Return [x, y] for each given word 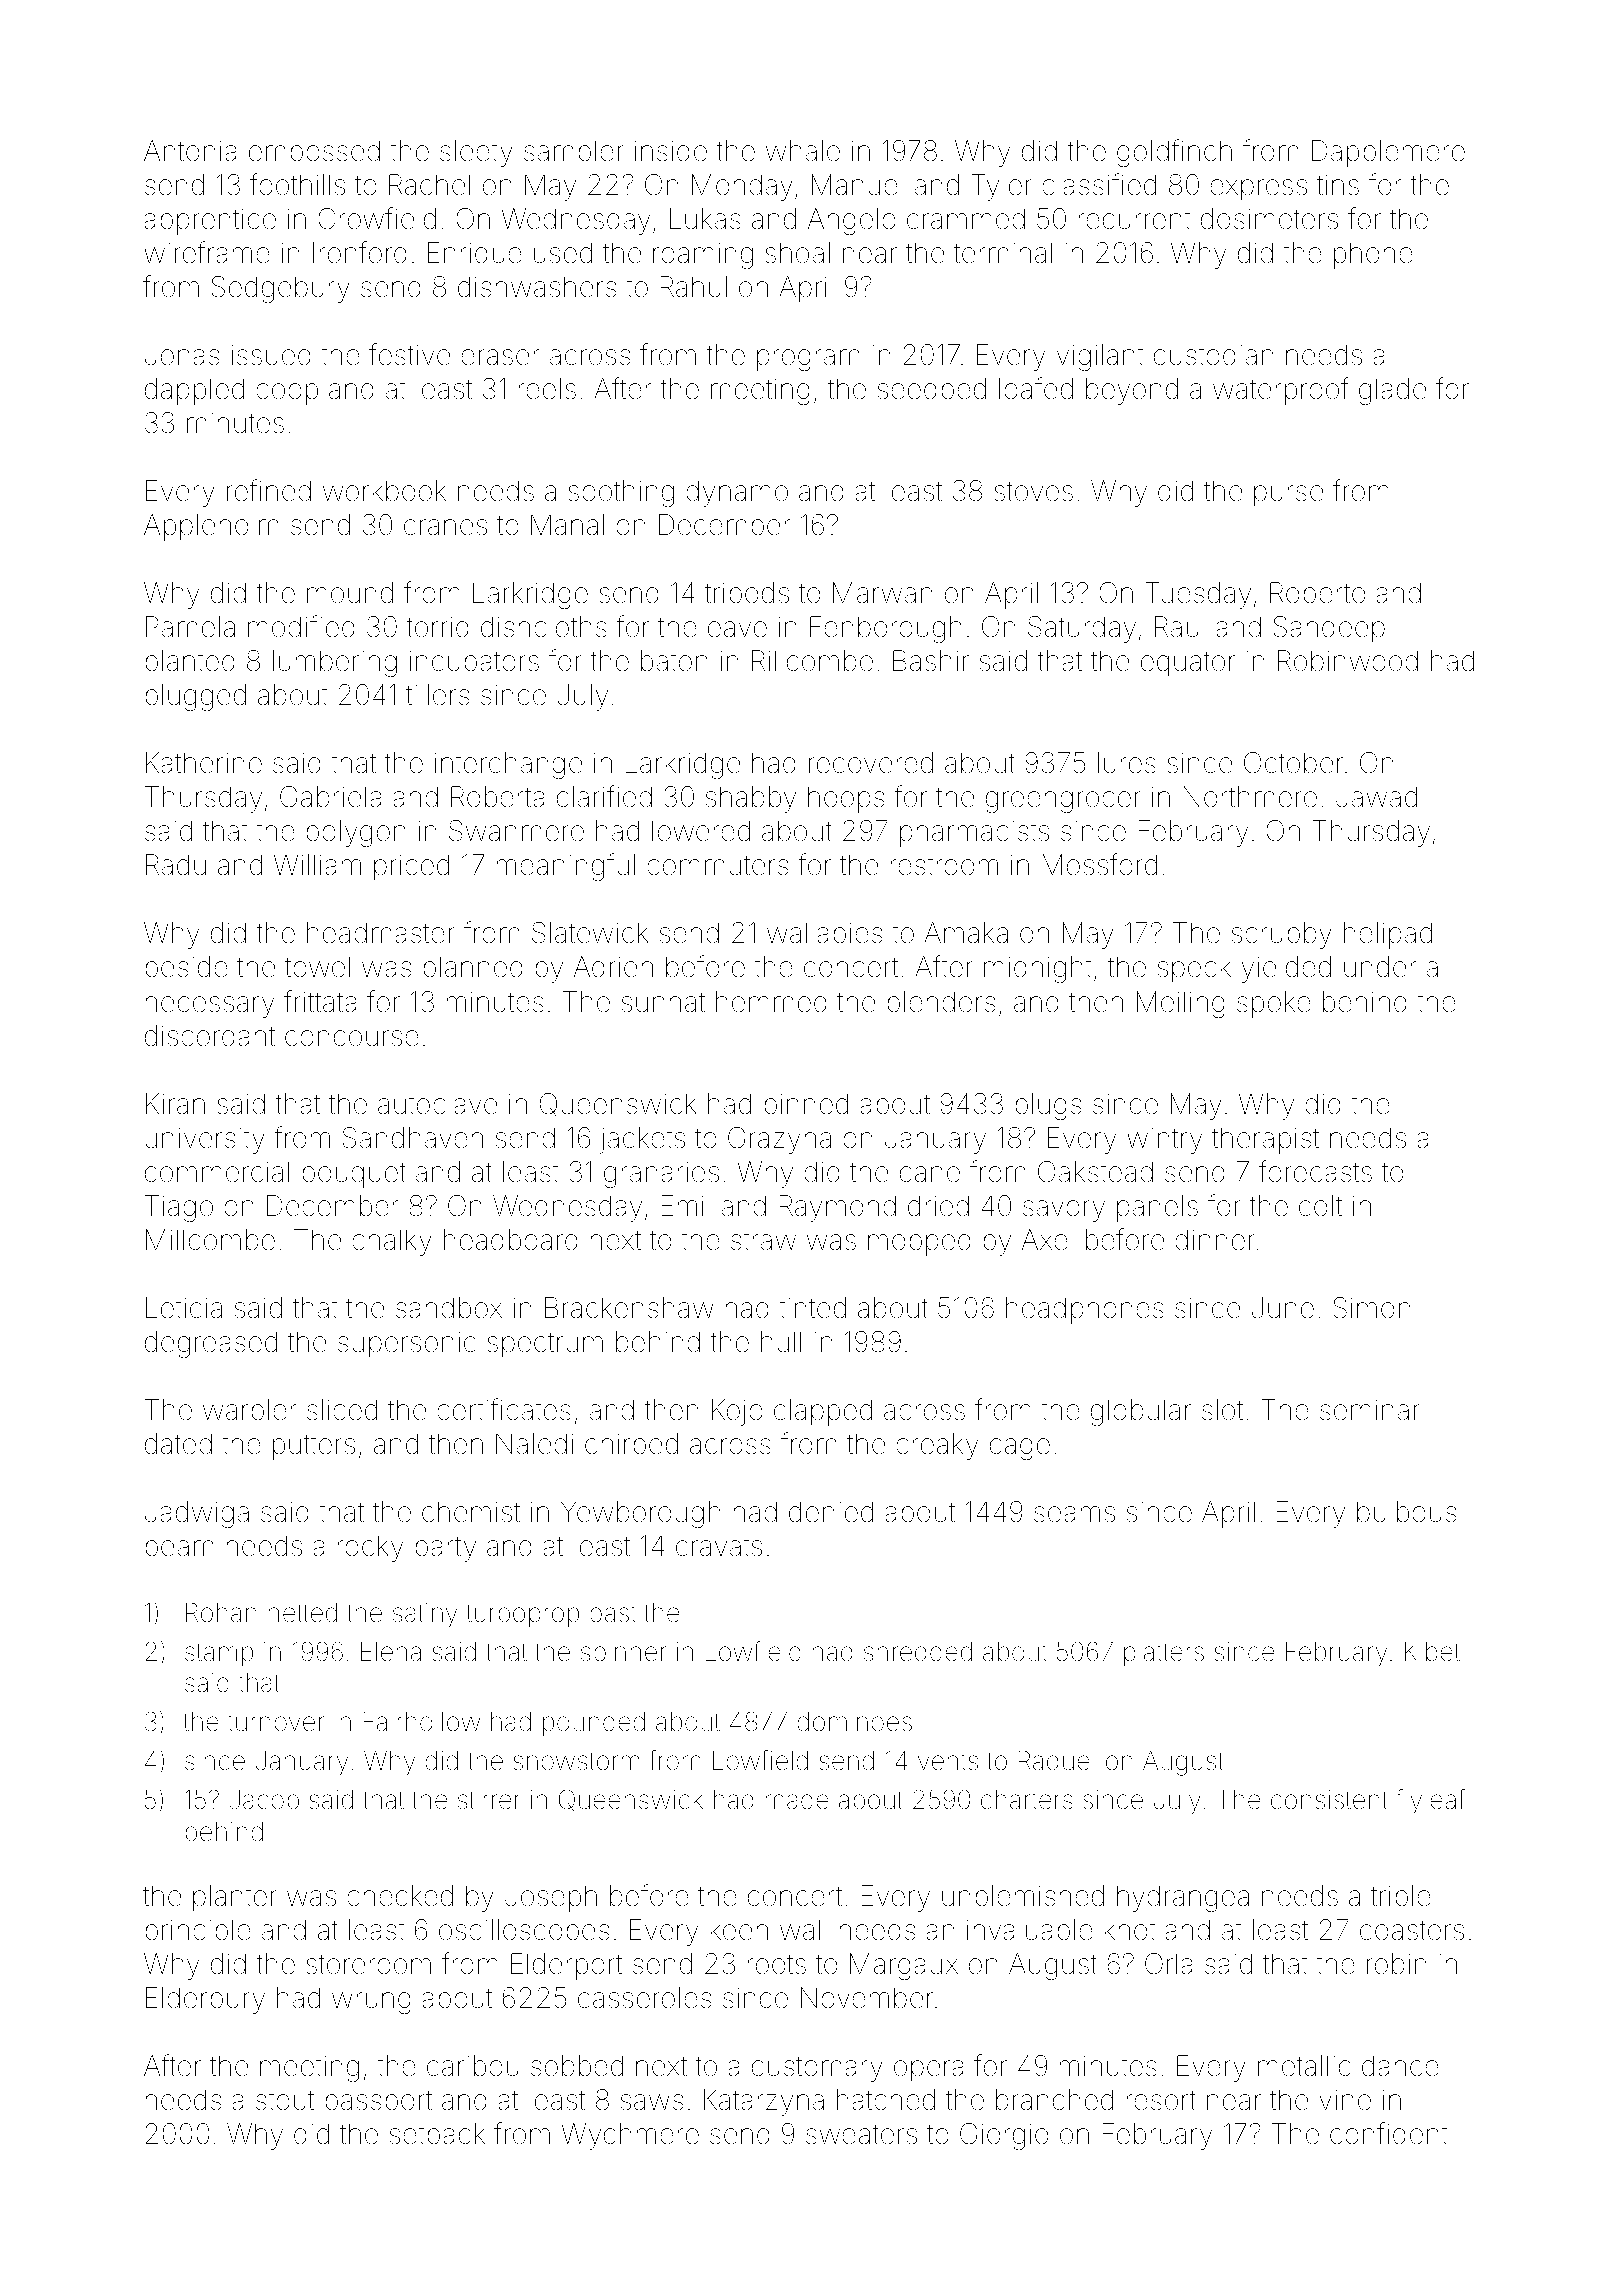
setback [437, 2134]
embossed [314, 151]
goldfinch [1174, 153]
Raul [1180, 627]
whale [803, 151]
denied [831, 1512]
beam [179, 1546]
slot [1222, 1410]
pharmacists [974, 833]
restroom [944, 866]
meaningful [565, 867]
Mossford [1099, 864]
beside [186, 967]
